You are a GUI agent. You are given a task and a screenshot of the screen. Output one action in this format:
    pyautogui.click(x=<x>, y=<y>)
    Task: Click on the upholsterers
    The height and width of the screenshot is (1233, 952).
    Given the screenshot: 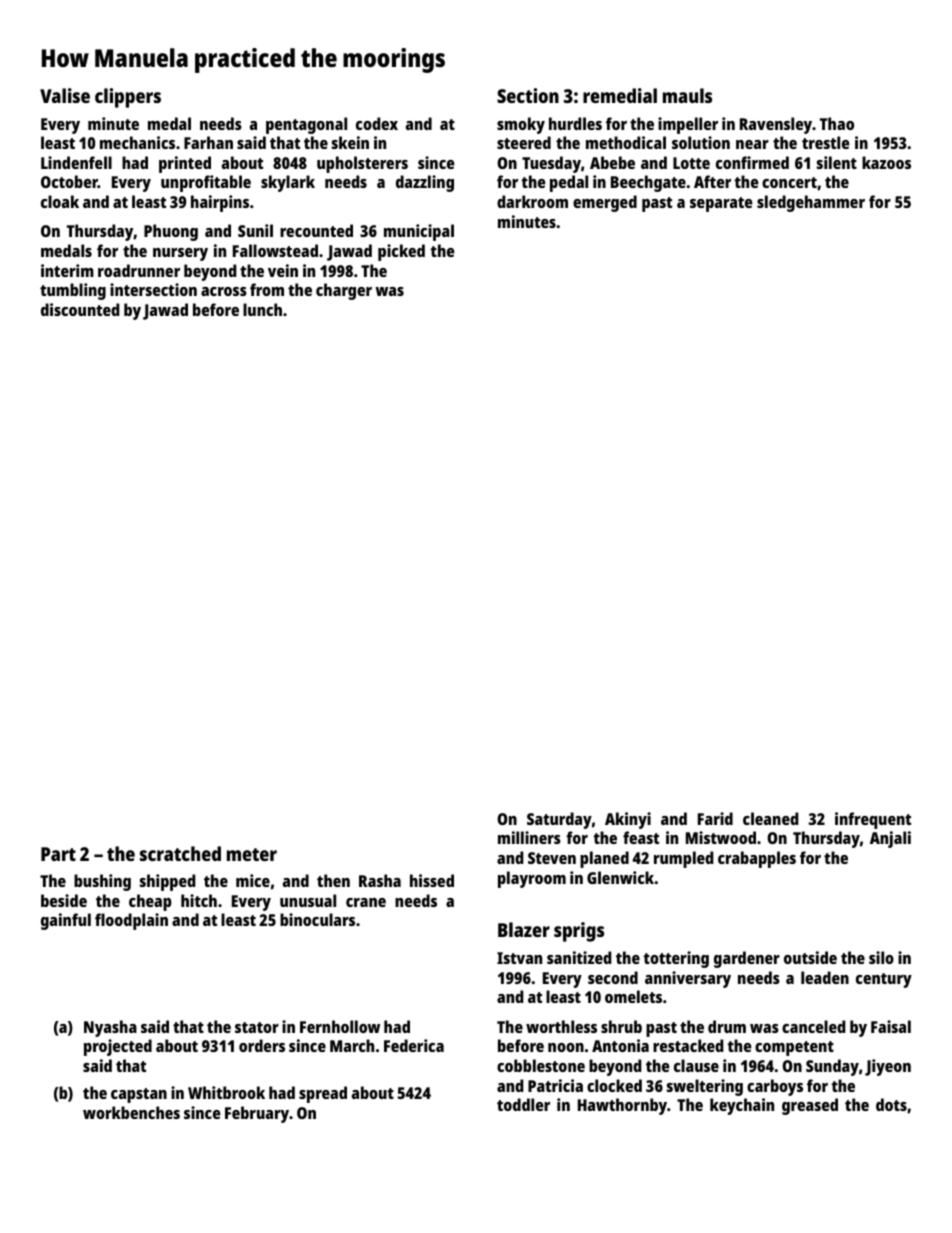 What is the action you would take?
    pyautogui.click(x=362, y=164)
